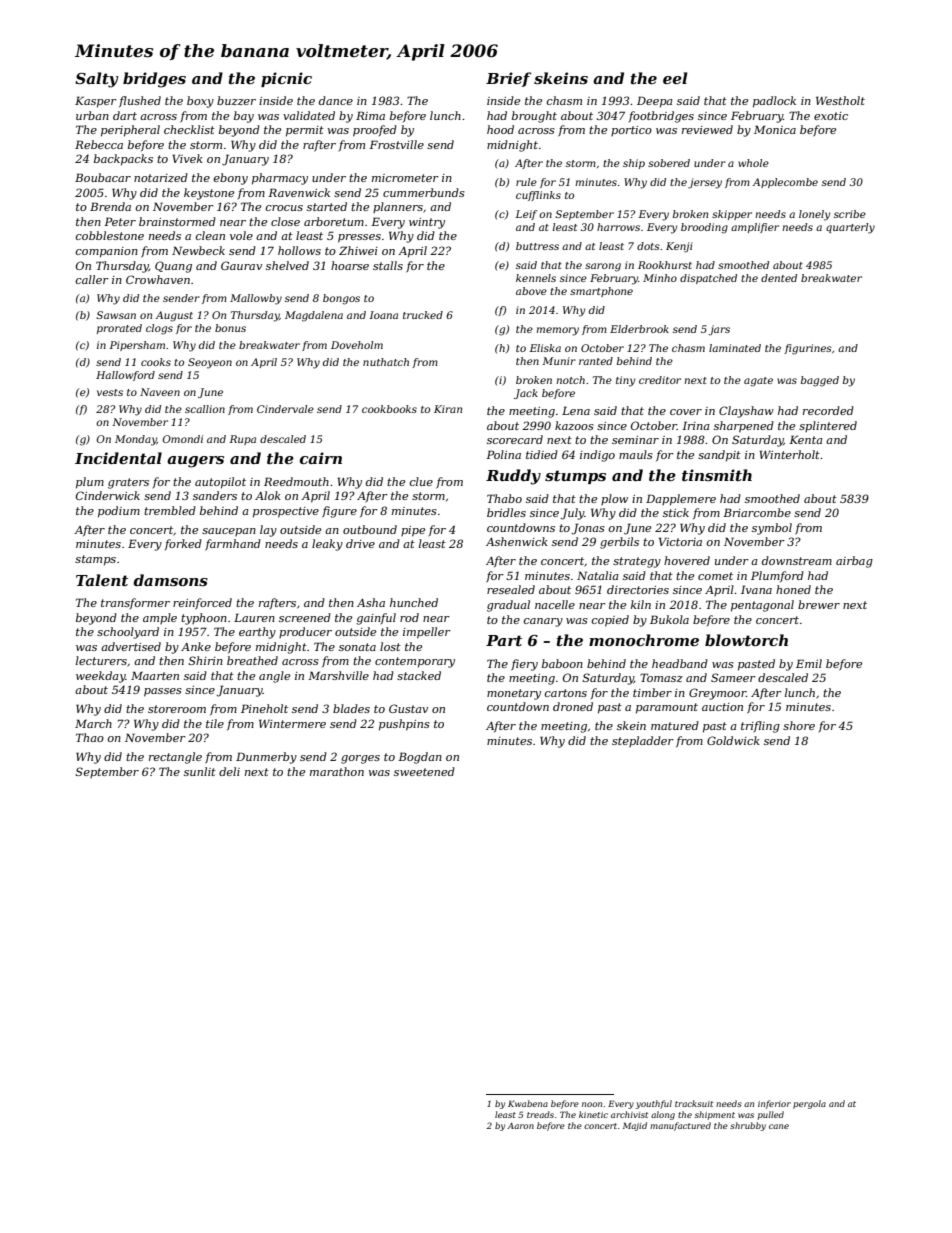  Describe the element at coordinates (528, 1103) in the screenshot. I see `Kwabena` at that location.
